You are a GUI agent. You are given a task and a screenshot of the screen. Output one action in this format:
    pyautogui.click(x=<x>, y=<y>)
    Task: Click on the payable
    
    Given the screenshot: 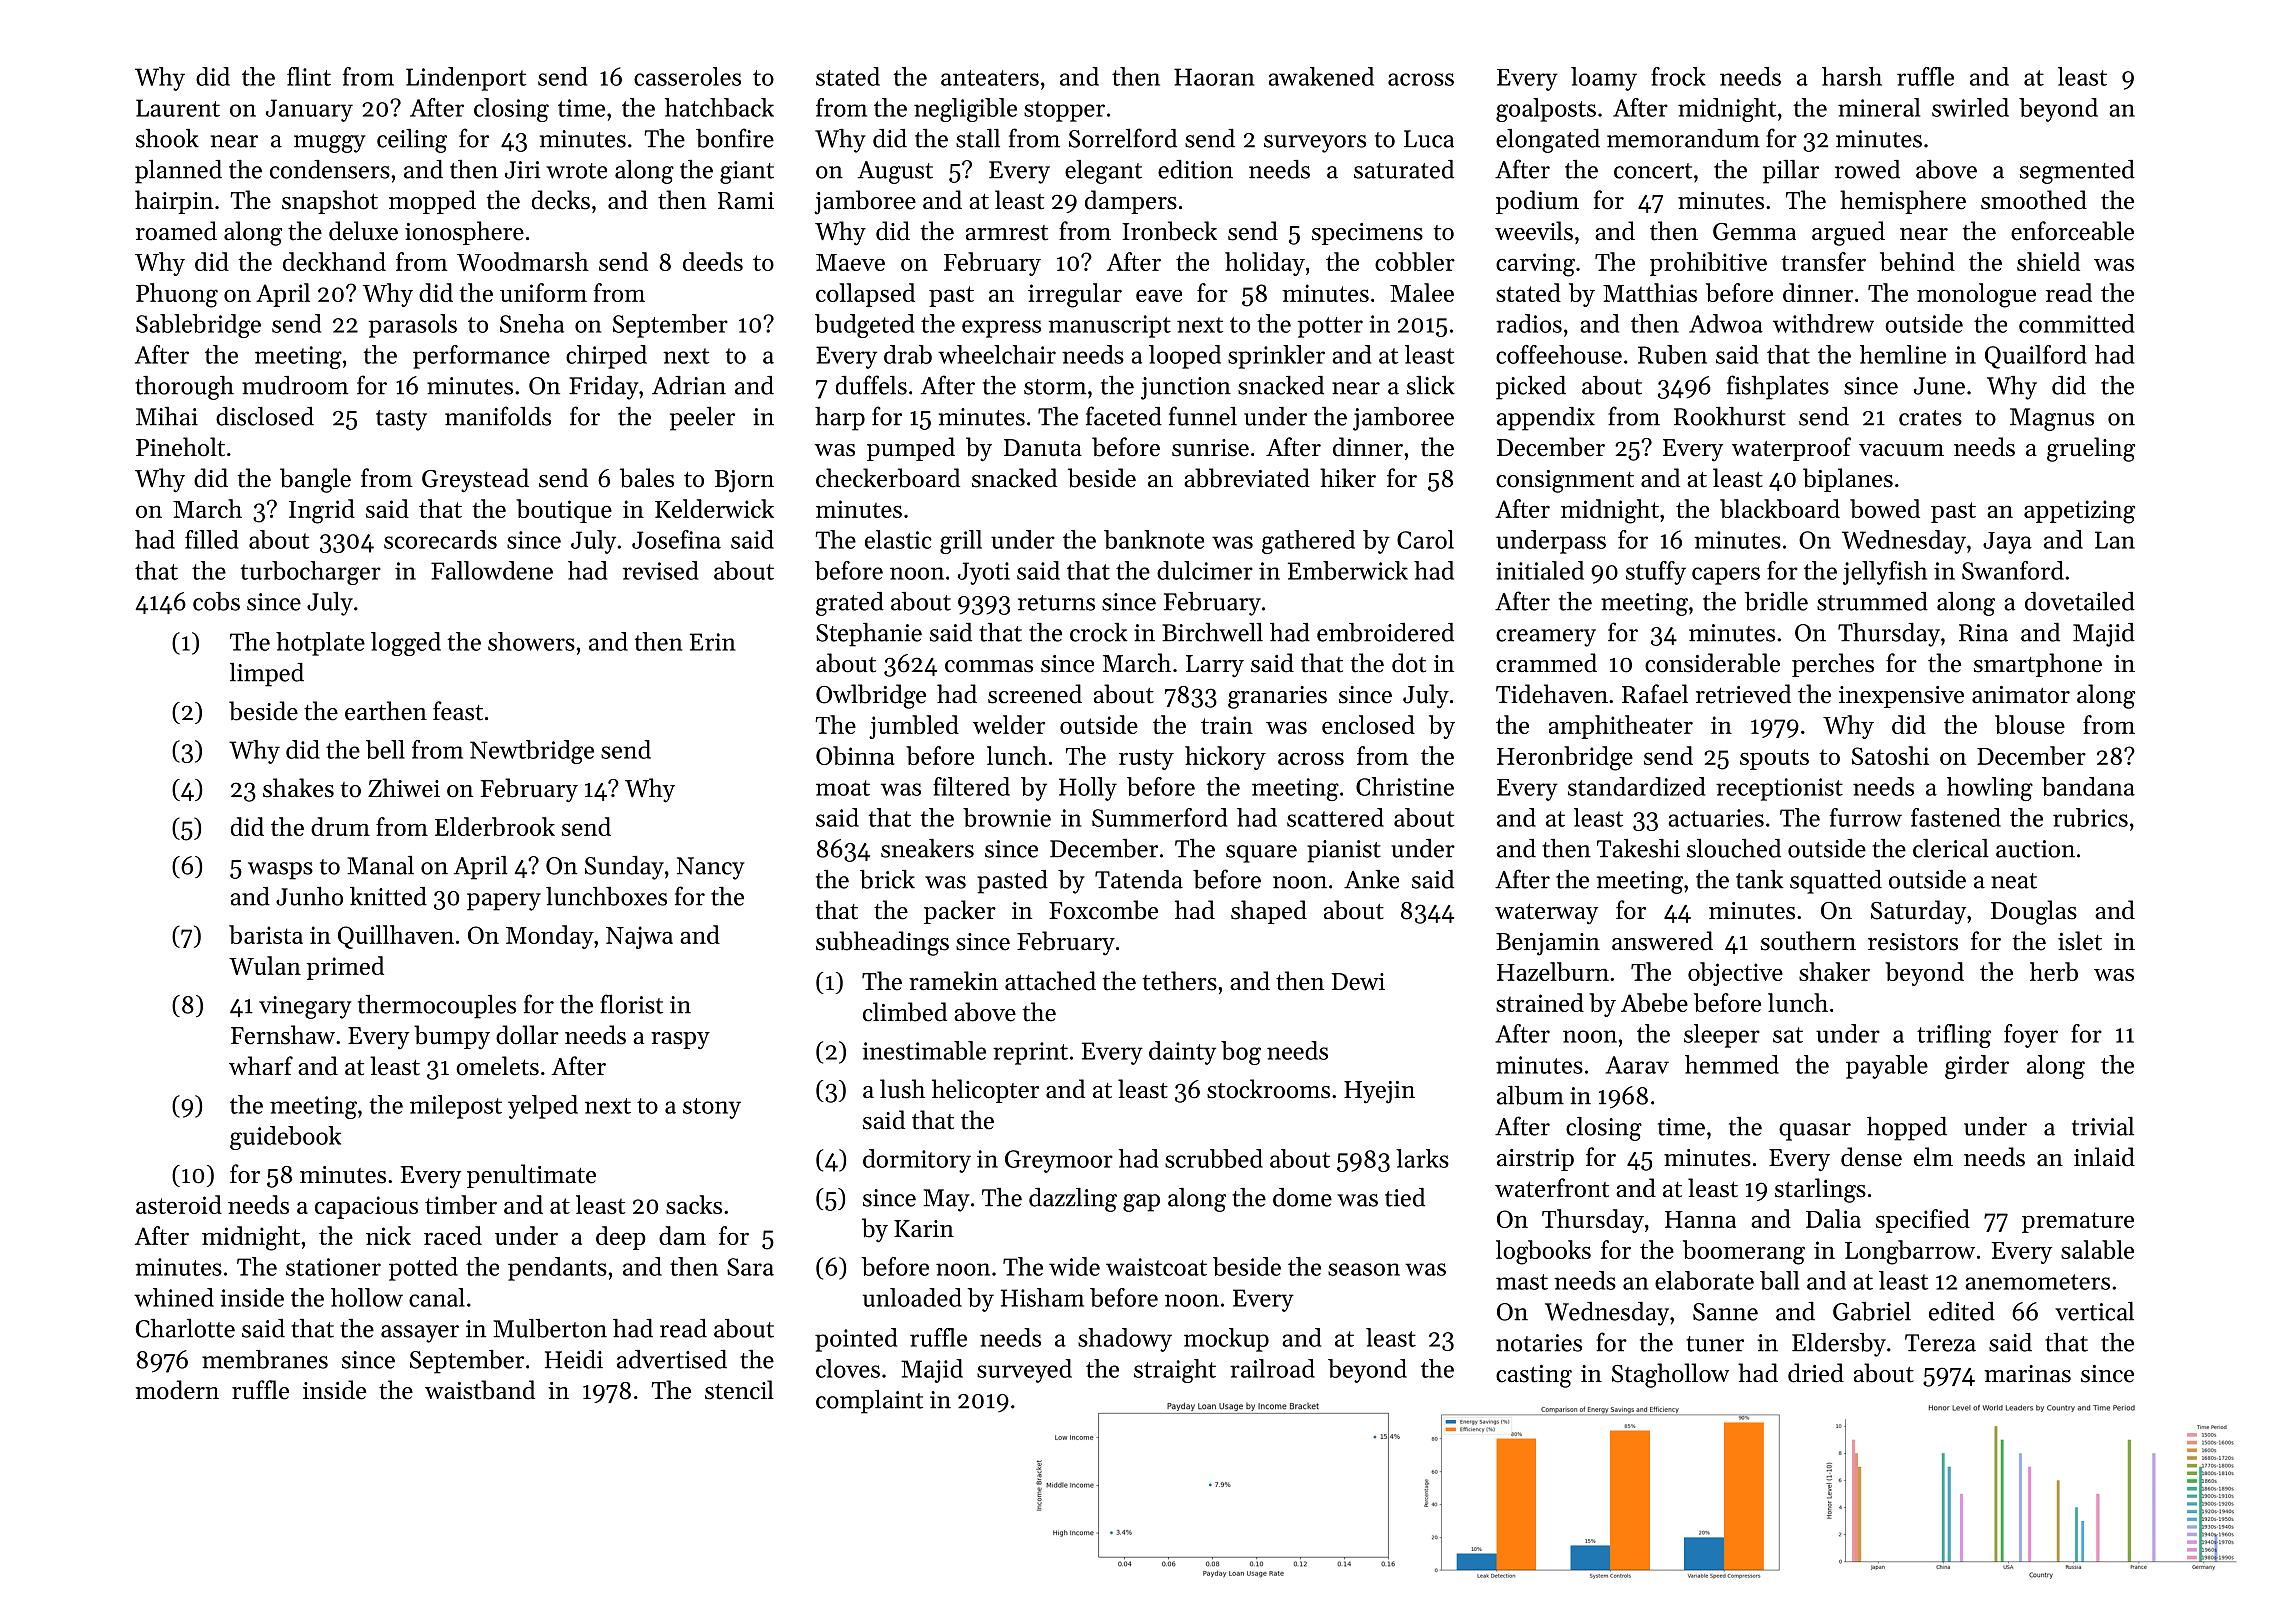 What is the action you would take?
    pyautogui.click(x=1887, y=1067)
